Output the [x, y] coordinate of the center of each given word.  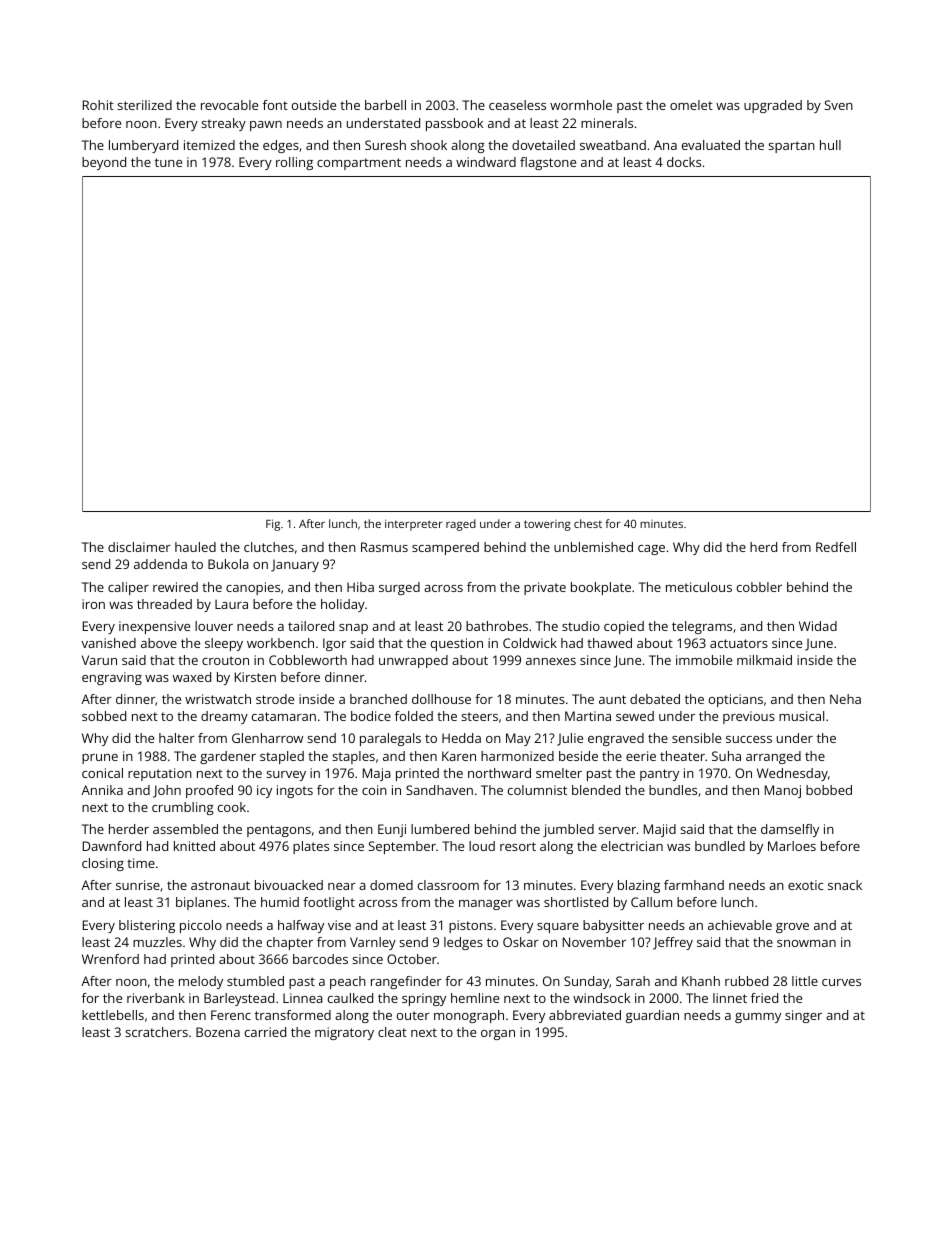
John [167, 791]
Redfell [836, 547]
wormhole [581, 105]
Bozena [218, 1032]
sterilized [145, 105]
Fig [273, 525]
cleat [392, 1032]
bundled [720, 846]
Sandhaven [439, 790]
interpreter [414, 525]
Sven [839, 105]
